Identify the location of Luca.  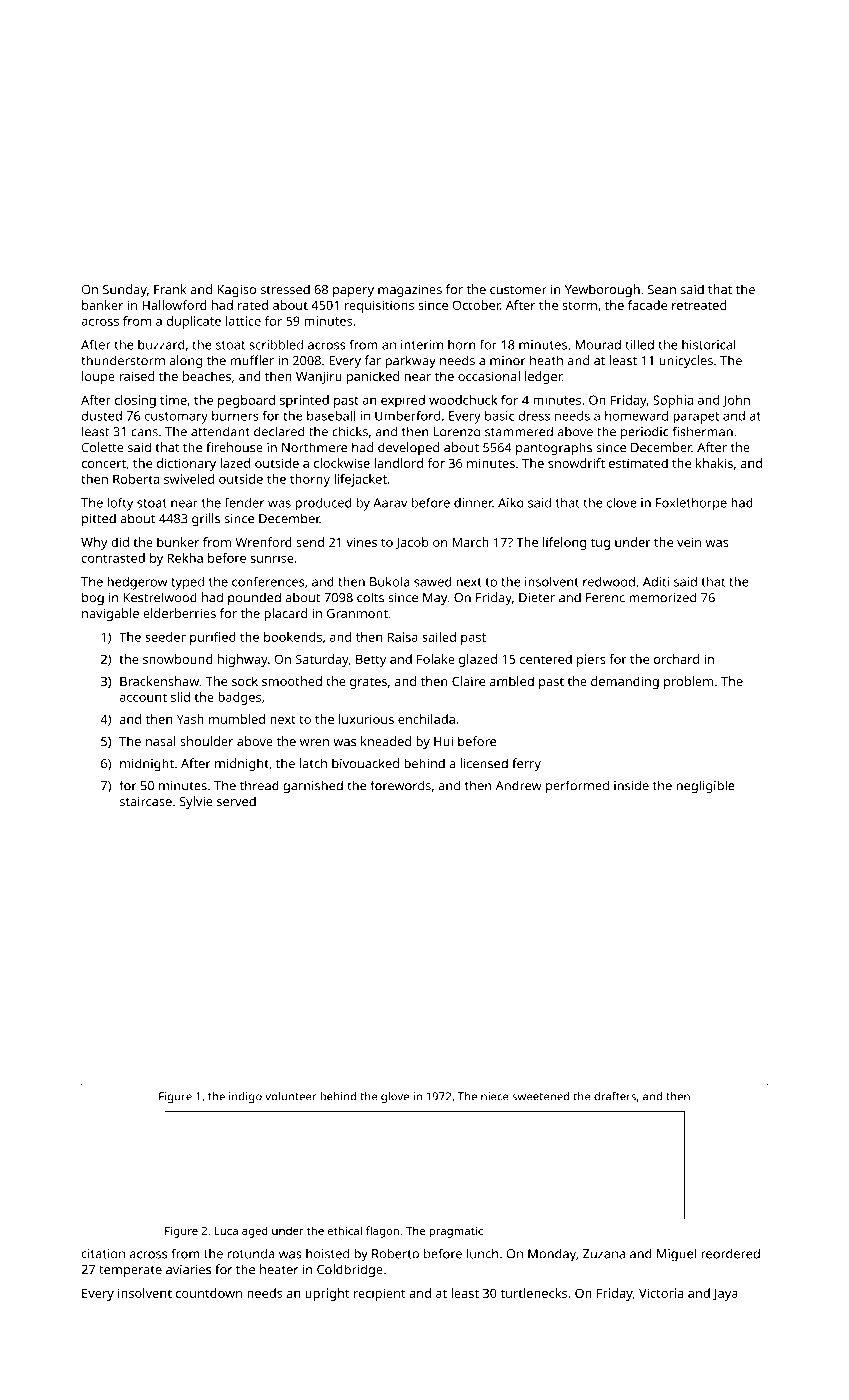
(226, 1231).
